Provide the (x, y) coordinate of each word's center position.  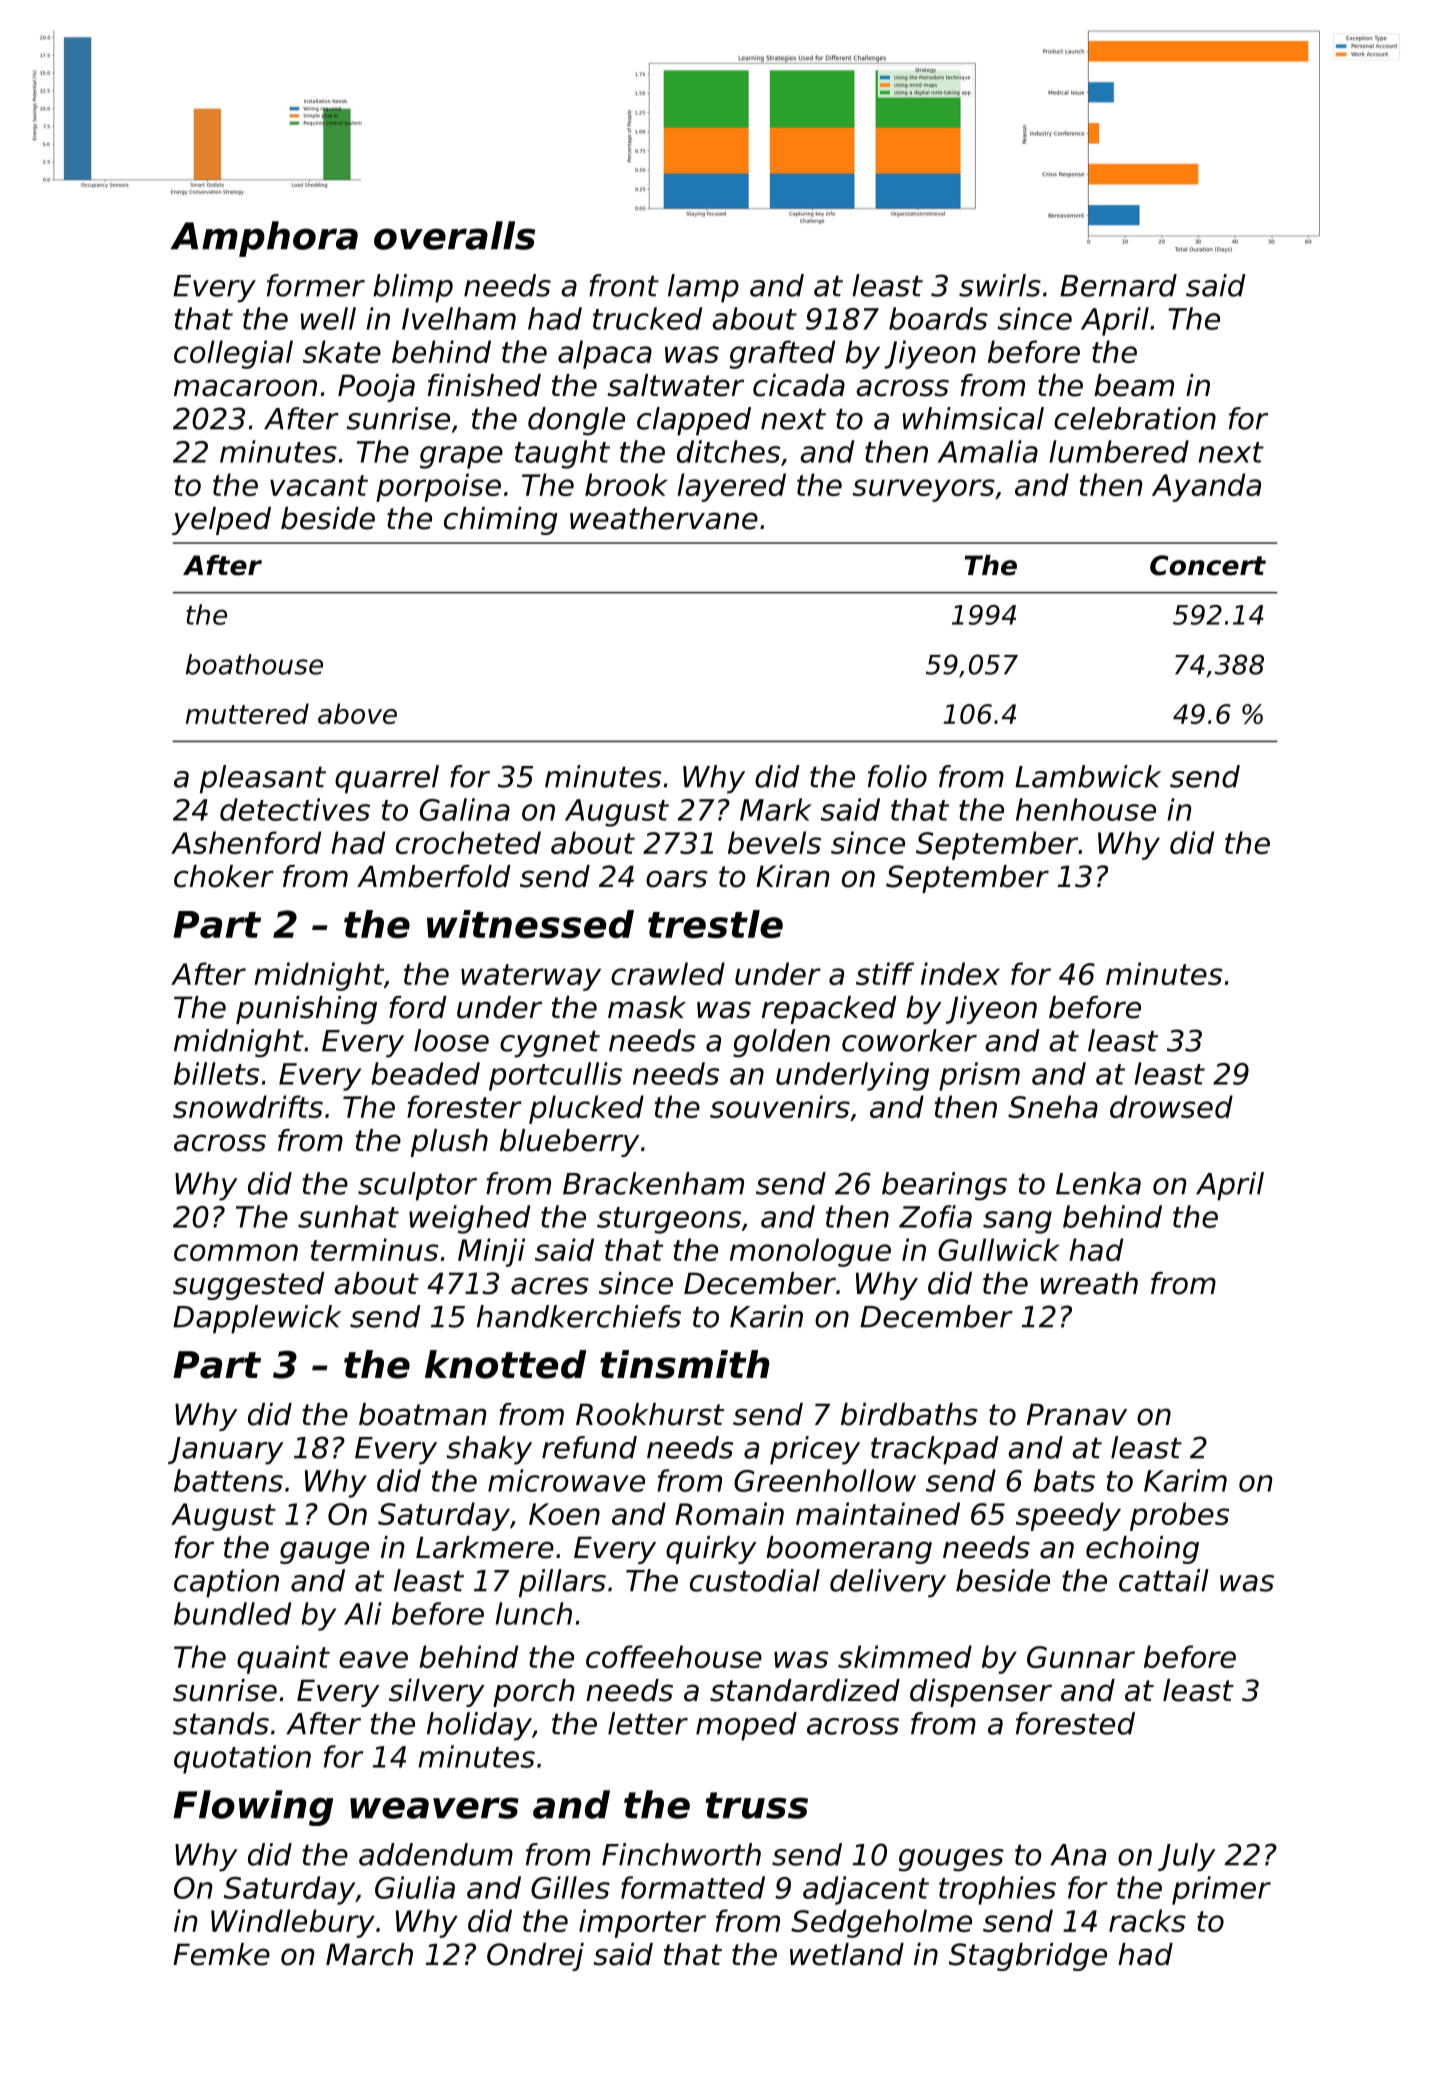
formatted (693, 1887)
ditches (728, 451)
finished (484, 385)
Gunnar (1081, 1657)
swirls (1000, 285)
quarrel (387, 779)
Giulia (415, 1887)
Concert (1208, 565)
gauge (324, 1552)
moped (746, 1726)
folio (897, 776)
